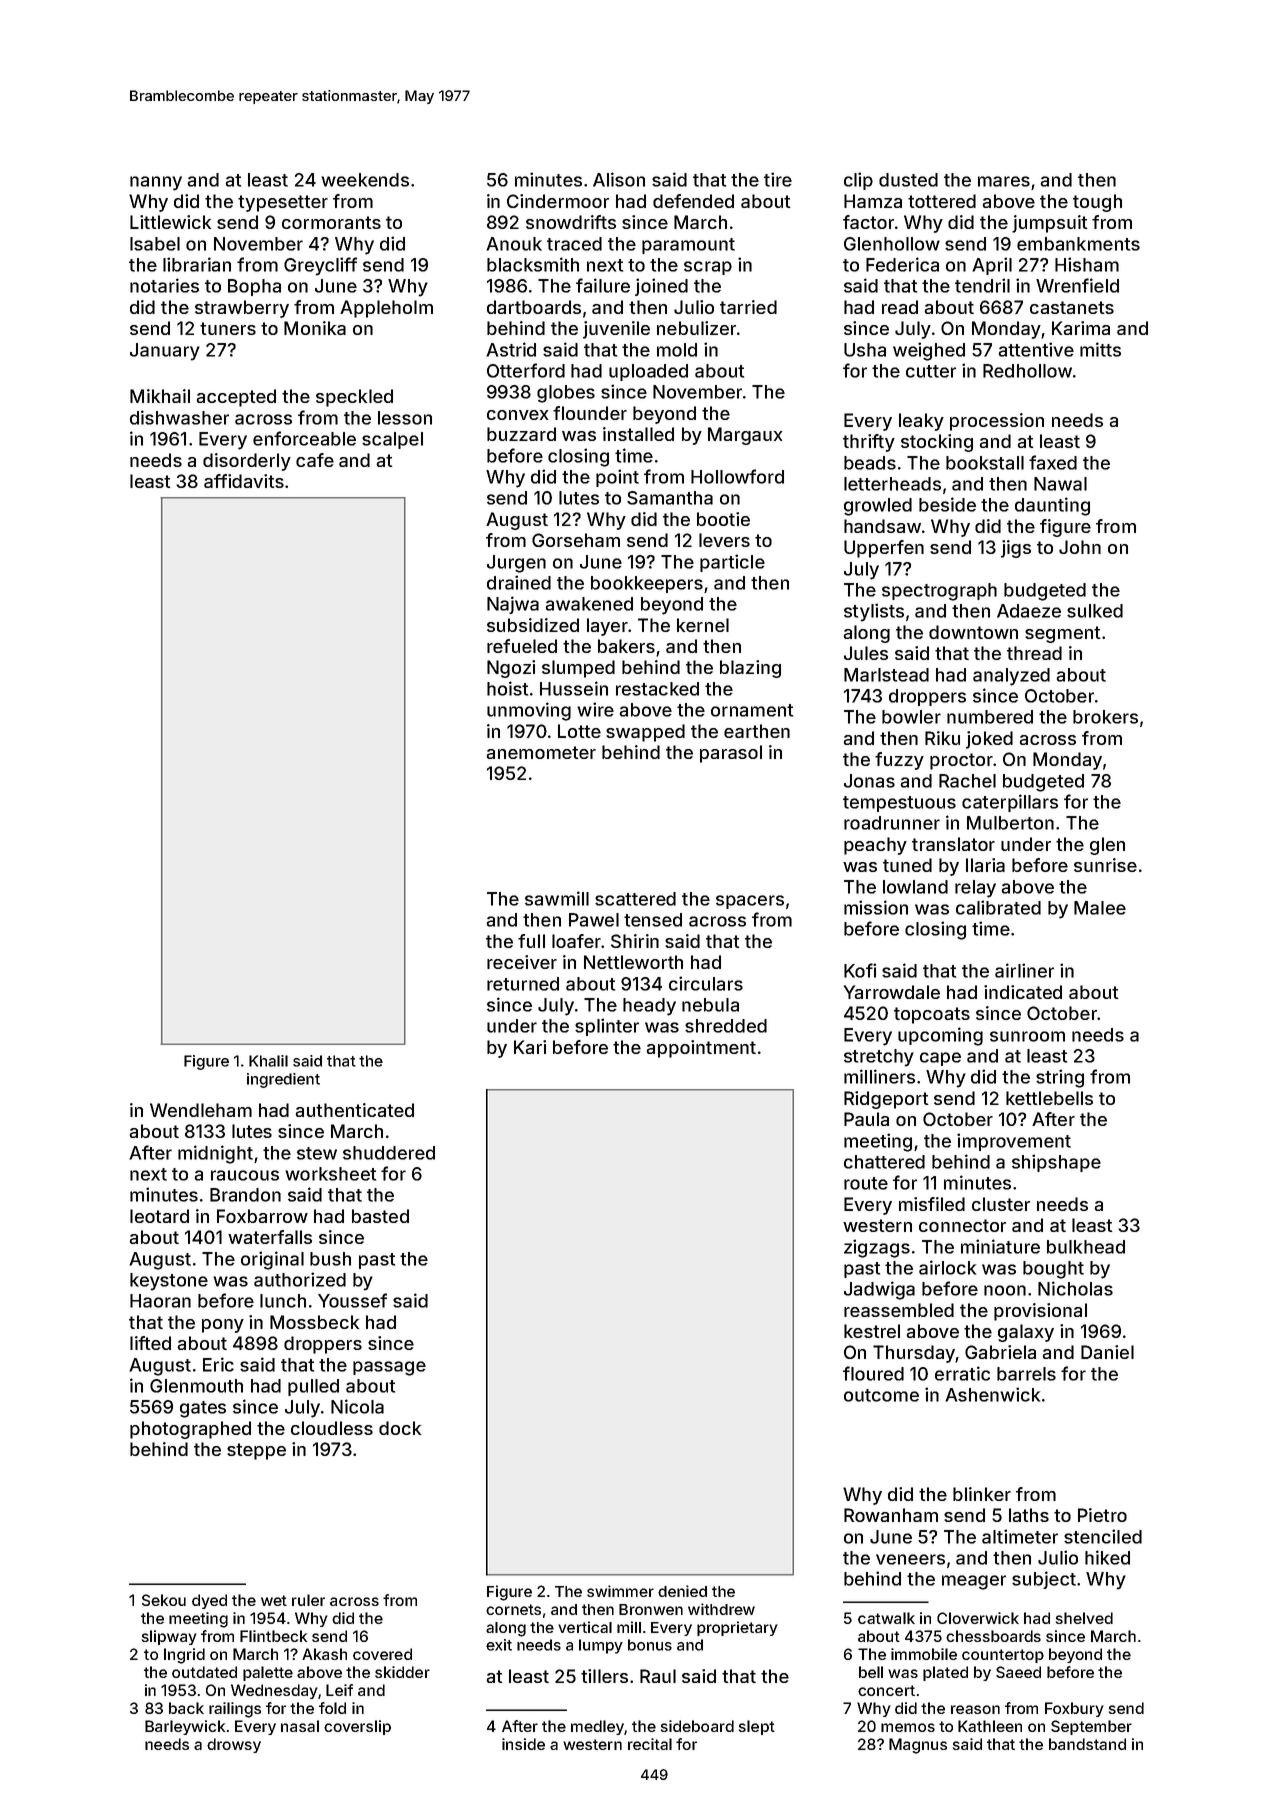 This screenshot has height=1810, width=1280. Describe the element at coordinates (380, 1216) in the screenshot. I see `basted` at that location.
